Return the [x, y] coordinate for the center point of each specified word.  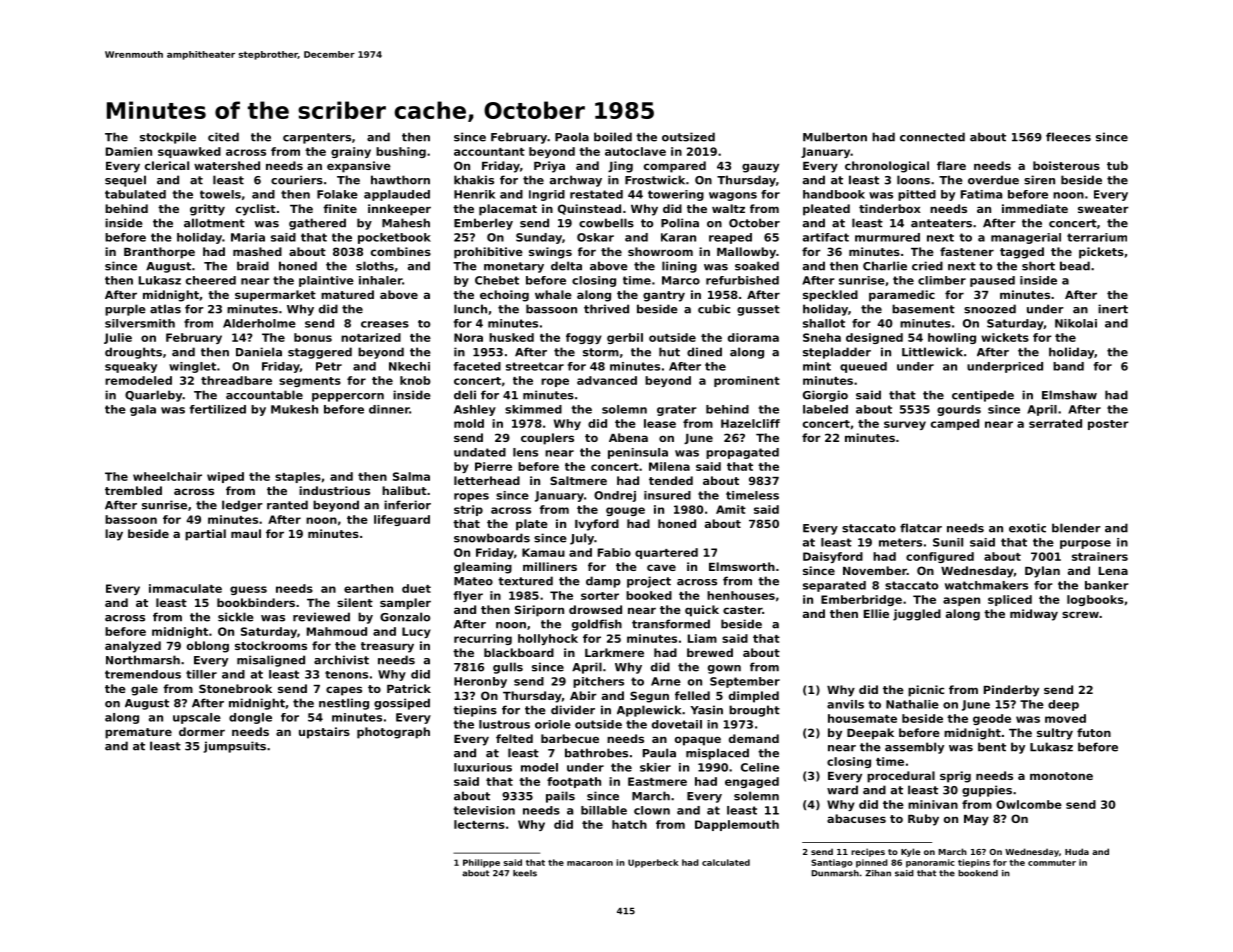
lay [114, 535]
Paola [572, 137]
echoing [504, 296]
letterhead [487, 480]
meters [900, 542]
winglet [192, 367]
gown [724, 669]
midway [1034, 615]
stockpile [168, 138]
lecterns [479, 824]
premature [138, 733]
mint [817, 366]
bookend [978, 873]
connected [932, 137]
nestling [344, 704]
